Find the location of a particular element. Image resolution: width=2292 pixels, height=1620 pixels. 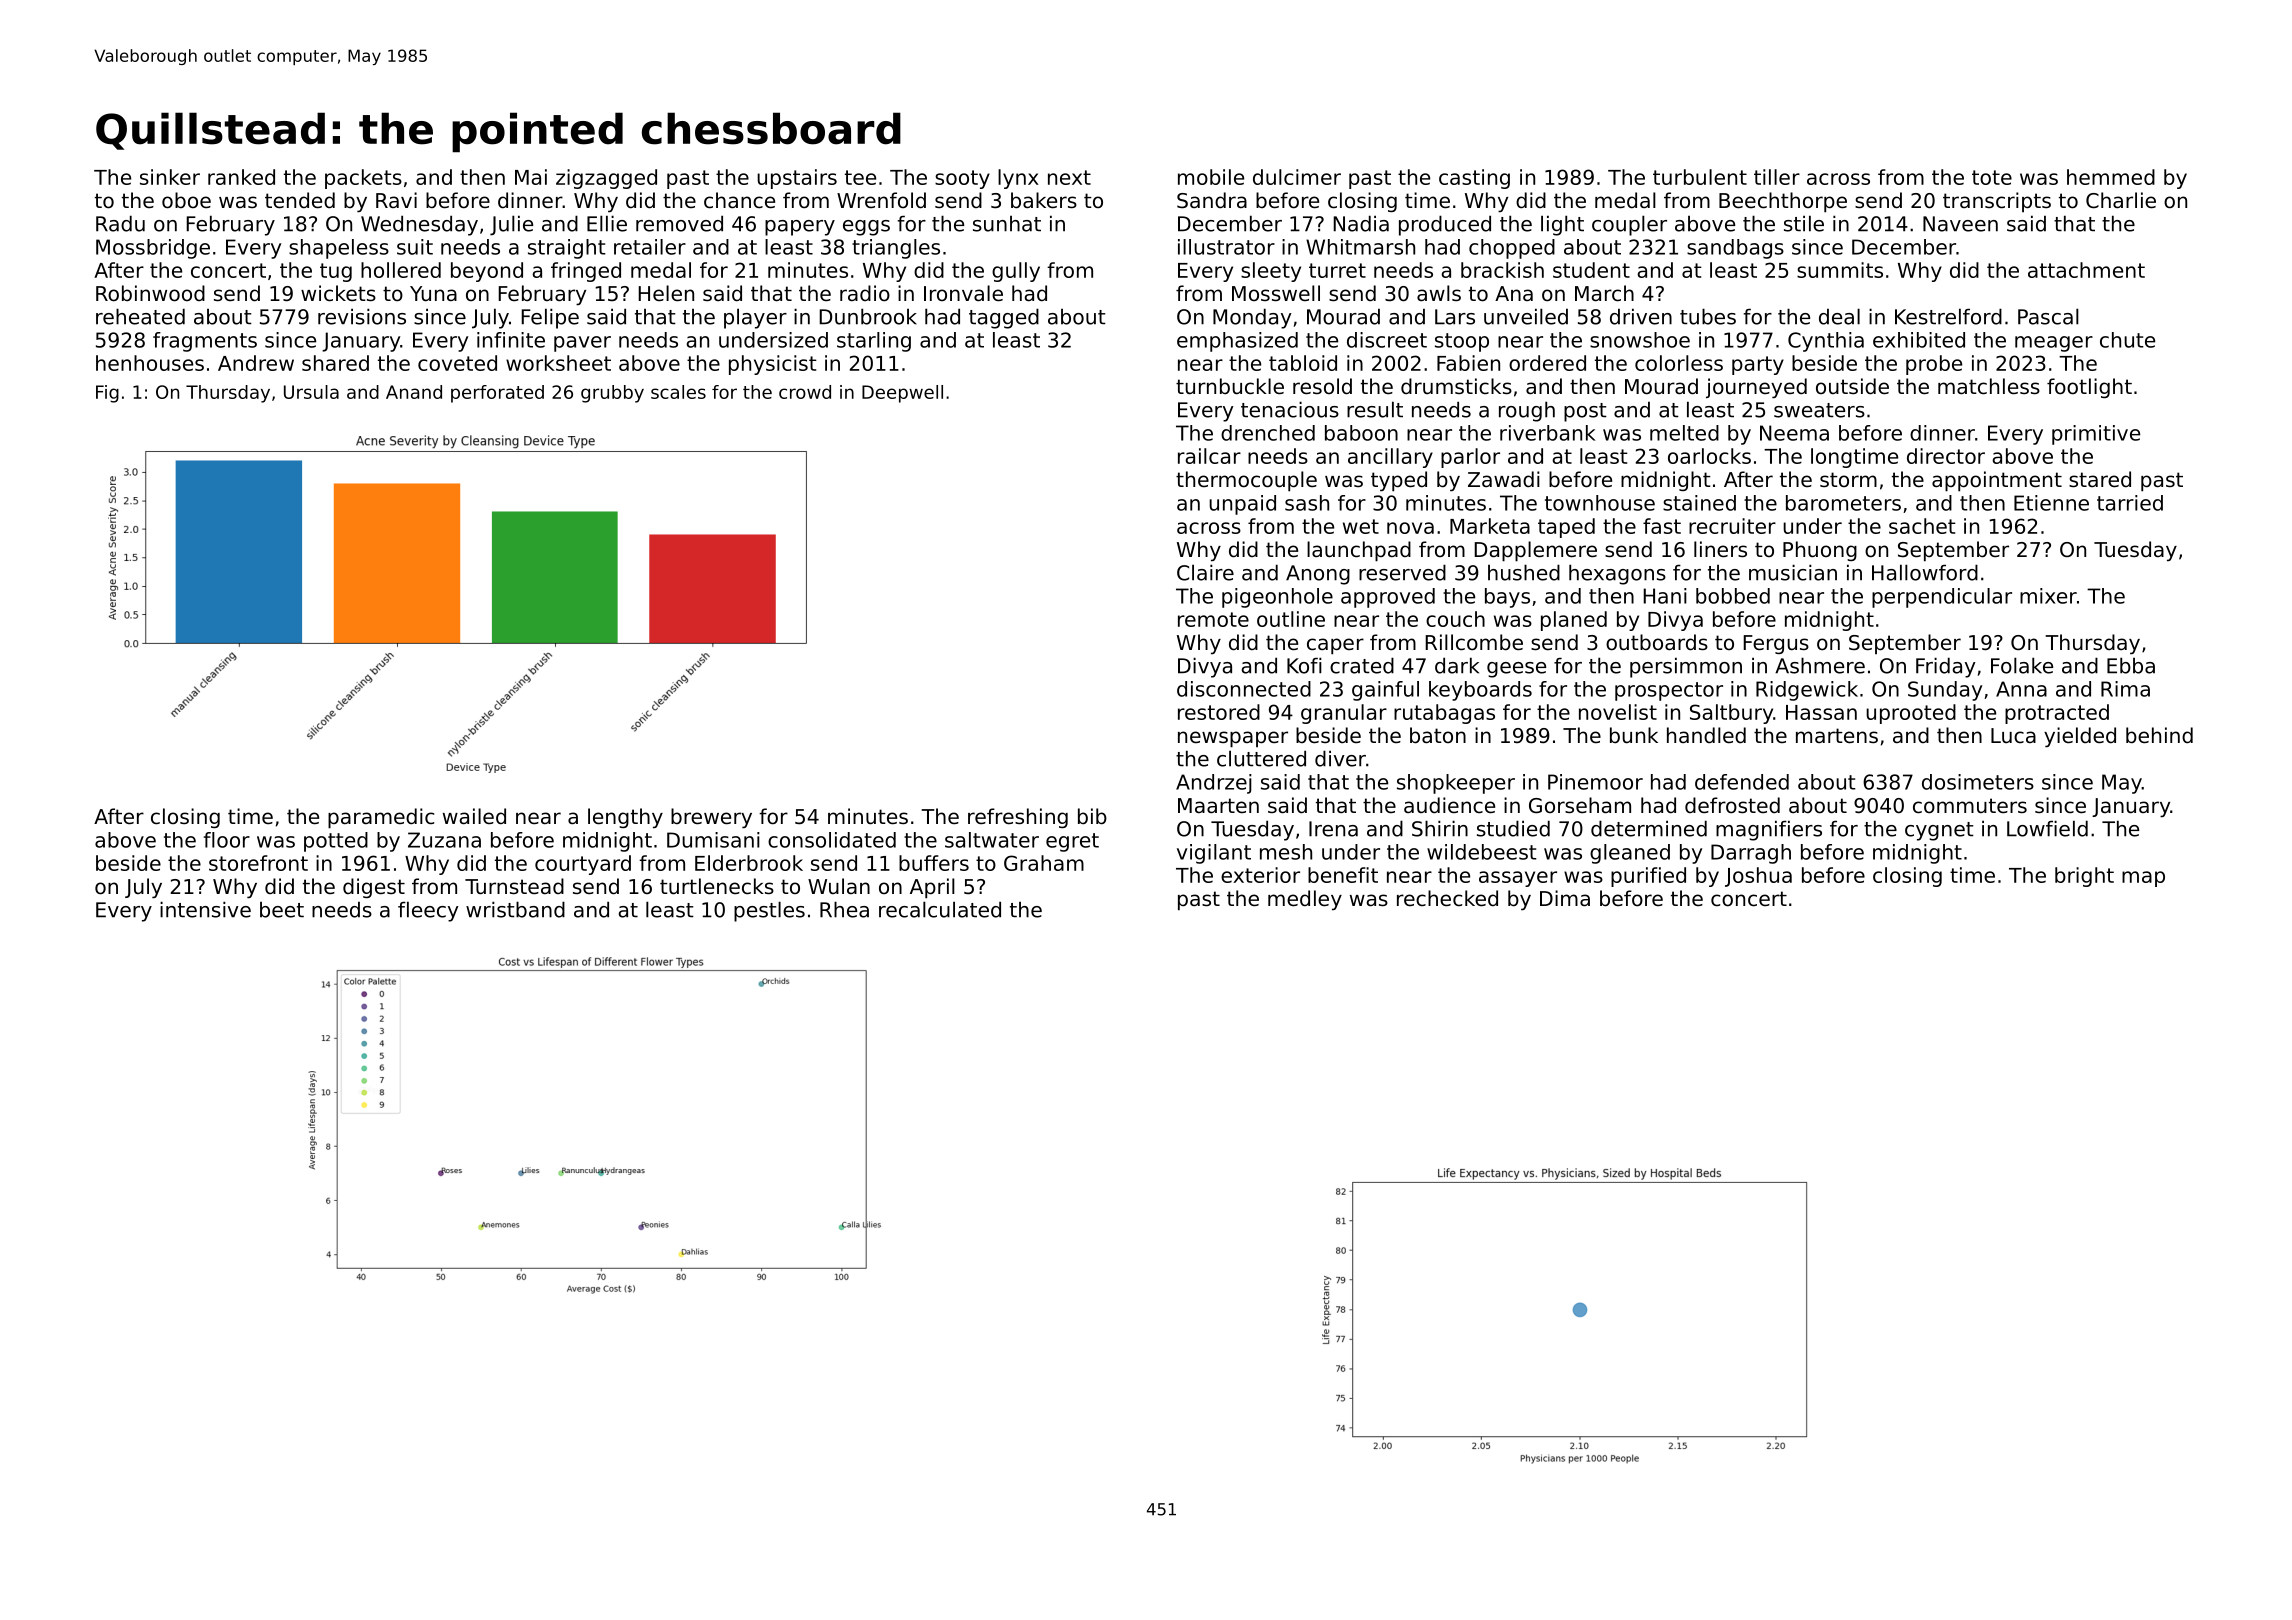

tiller is located at coordinates (1777, 177).
